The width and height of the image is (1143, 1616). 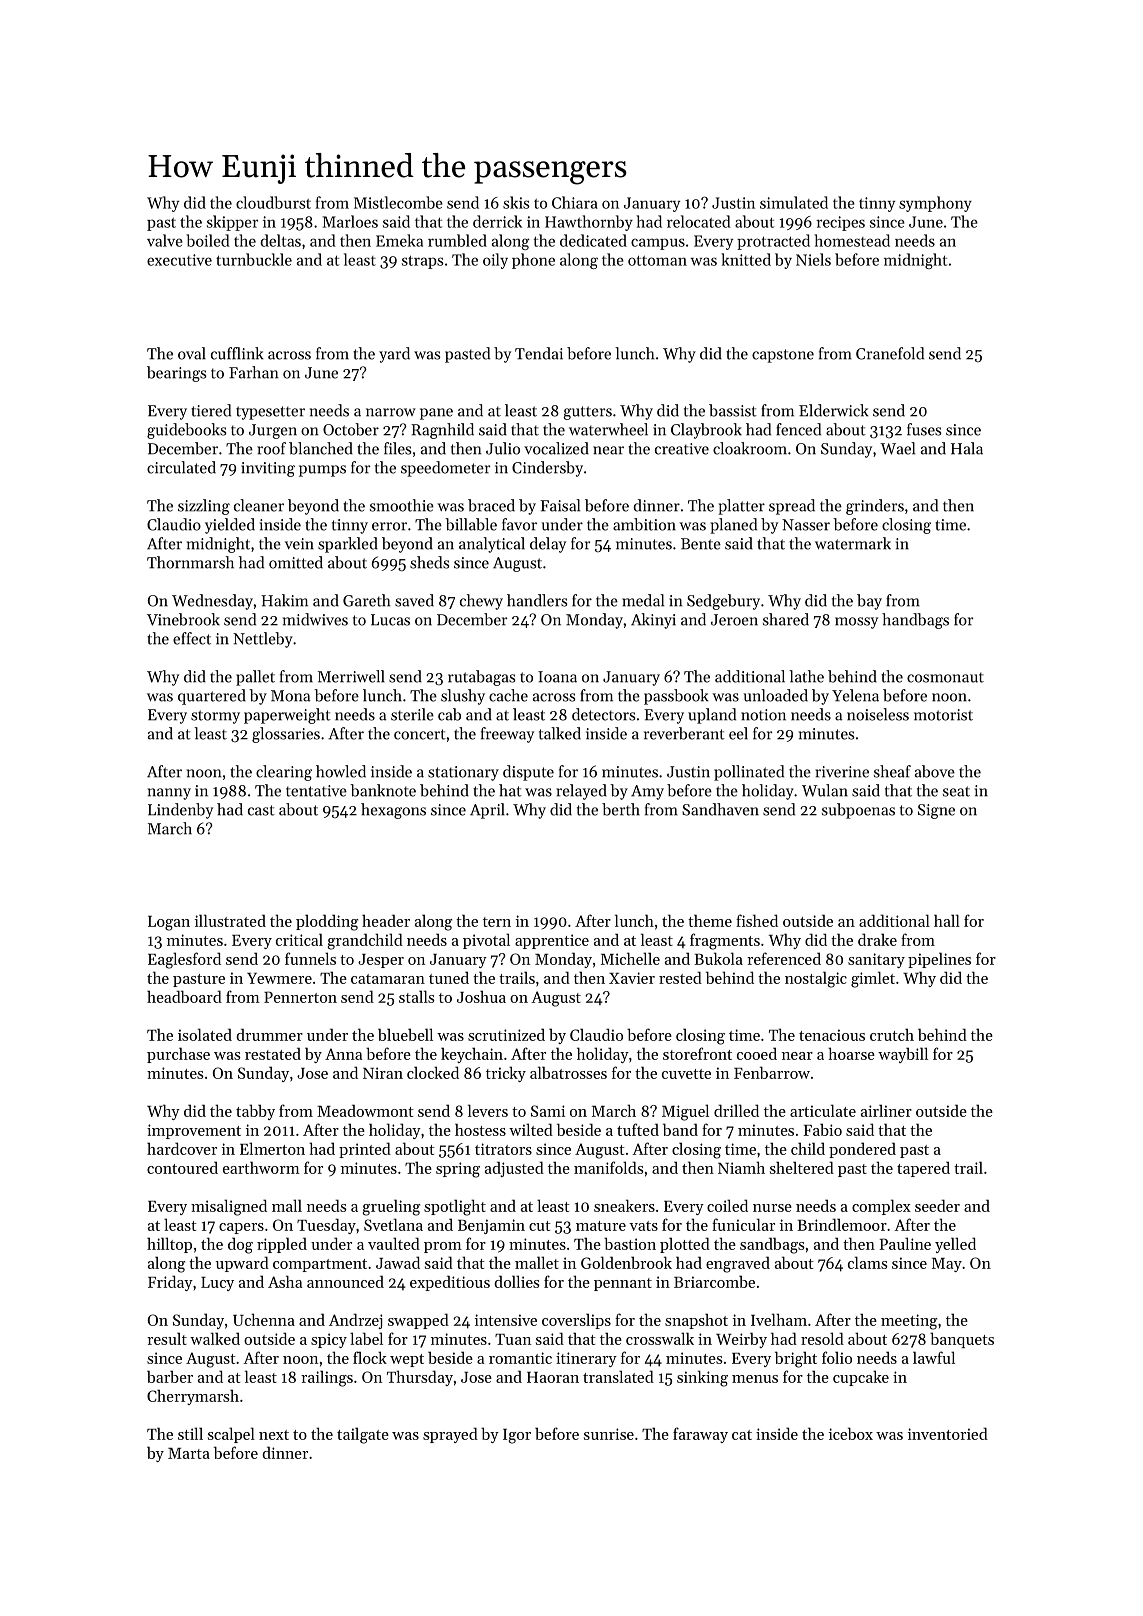 What do you see at coordinates (363, 1435) in the image?
I see `tailgate` at bounding box center [363, 1435].
